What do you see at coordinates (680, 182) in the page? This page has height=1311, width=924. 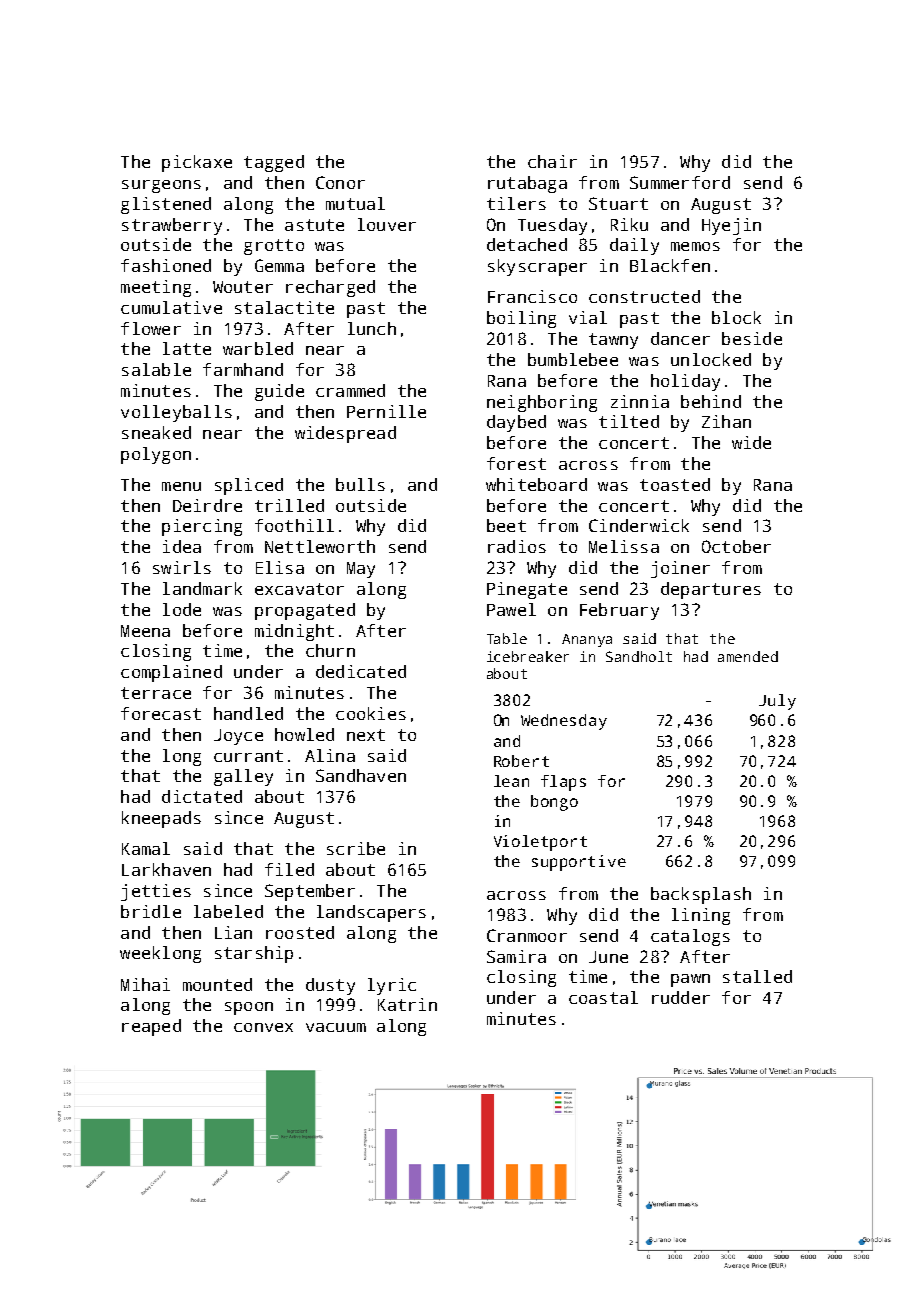 I see `Summerford` at bounding box center [680, 182].
